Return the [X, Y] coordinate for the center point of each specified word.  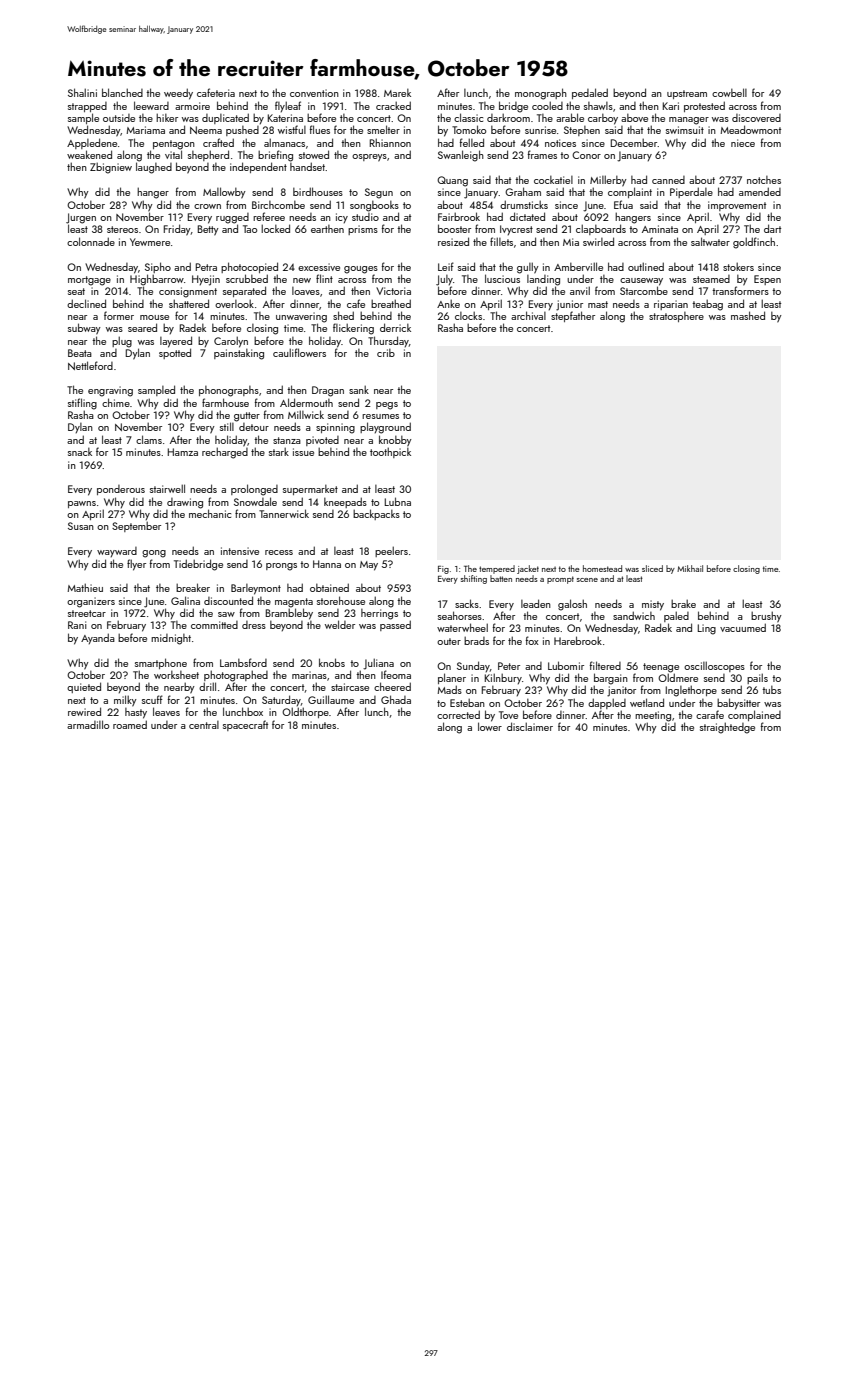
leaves [166, 711]
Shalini [82, 92]
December [634, 143]
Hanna [327, 564]
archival [528, 315]
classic [468, 117]
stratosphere [676, 317]
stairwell [167, 488]
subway [84, 329]
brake [683, 604]
